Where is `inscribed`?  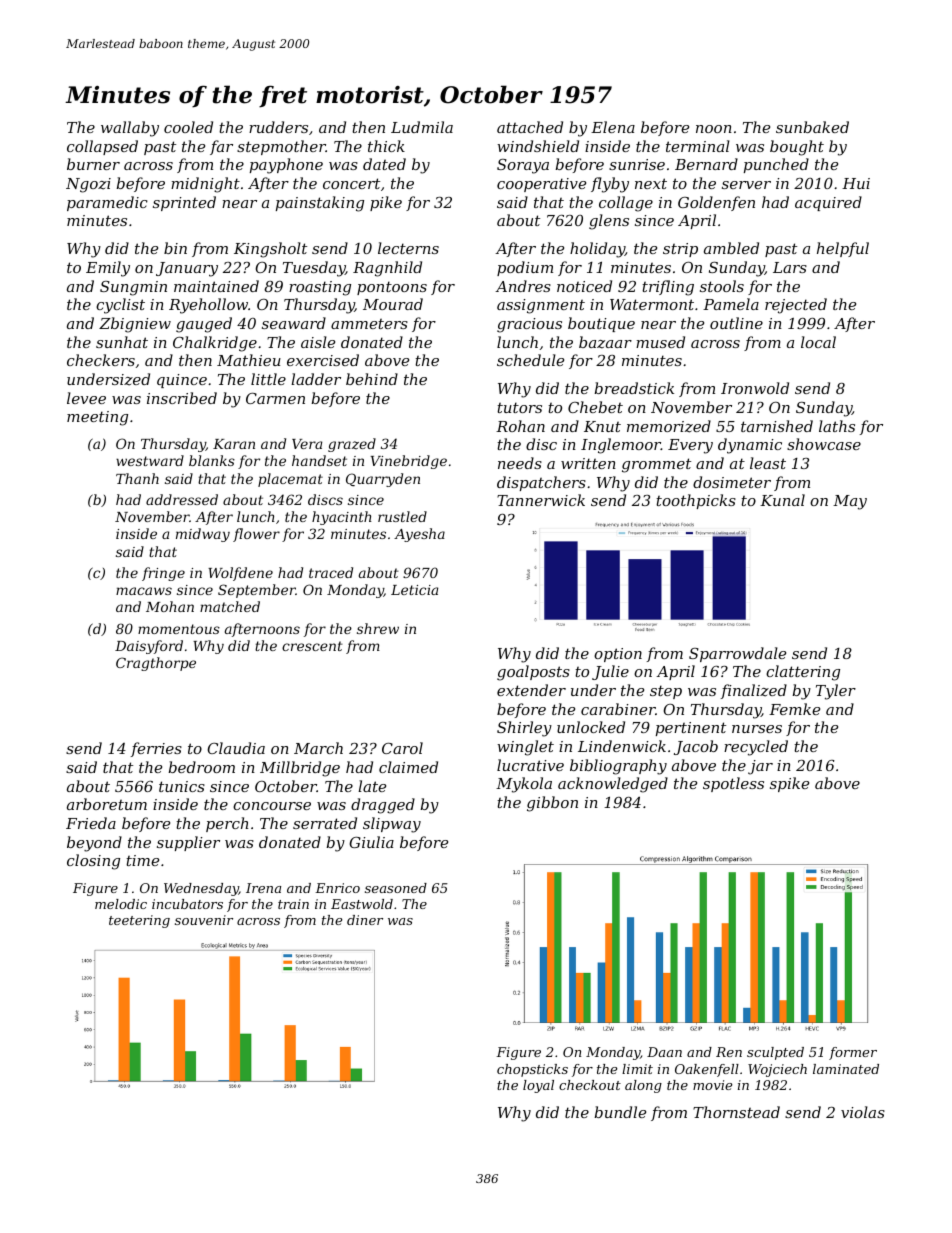 inscribed is located at coordinates (182, 398).
